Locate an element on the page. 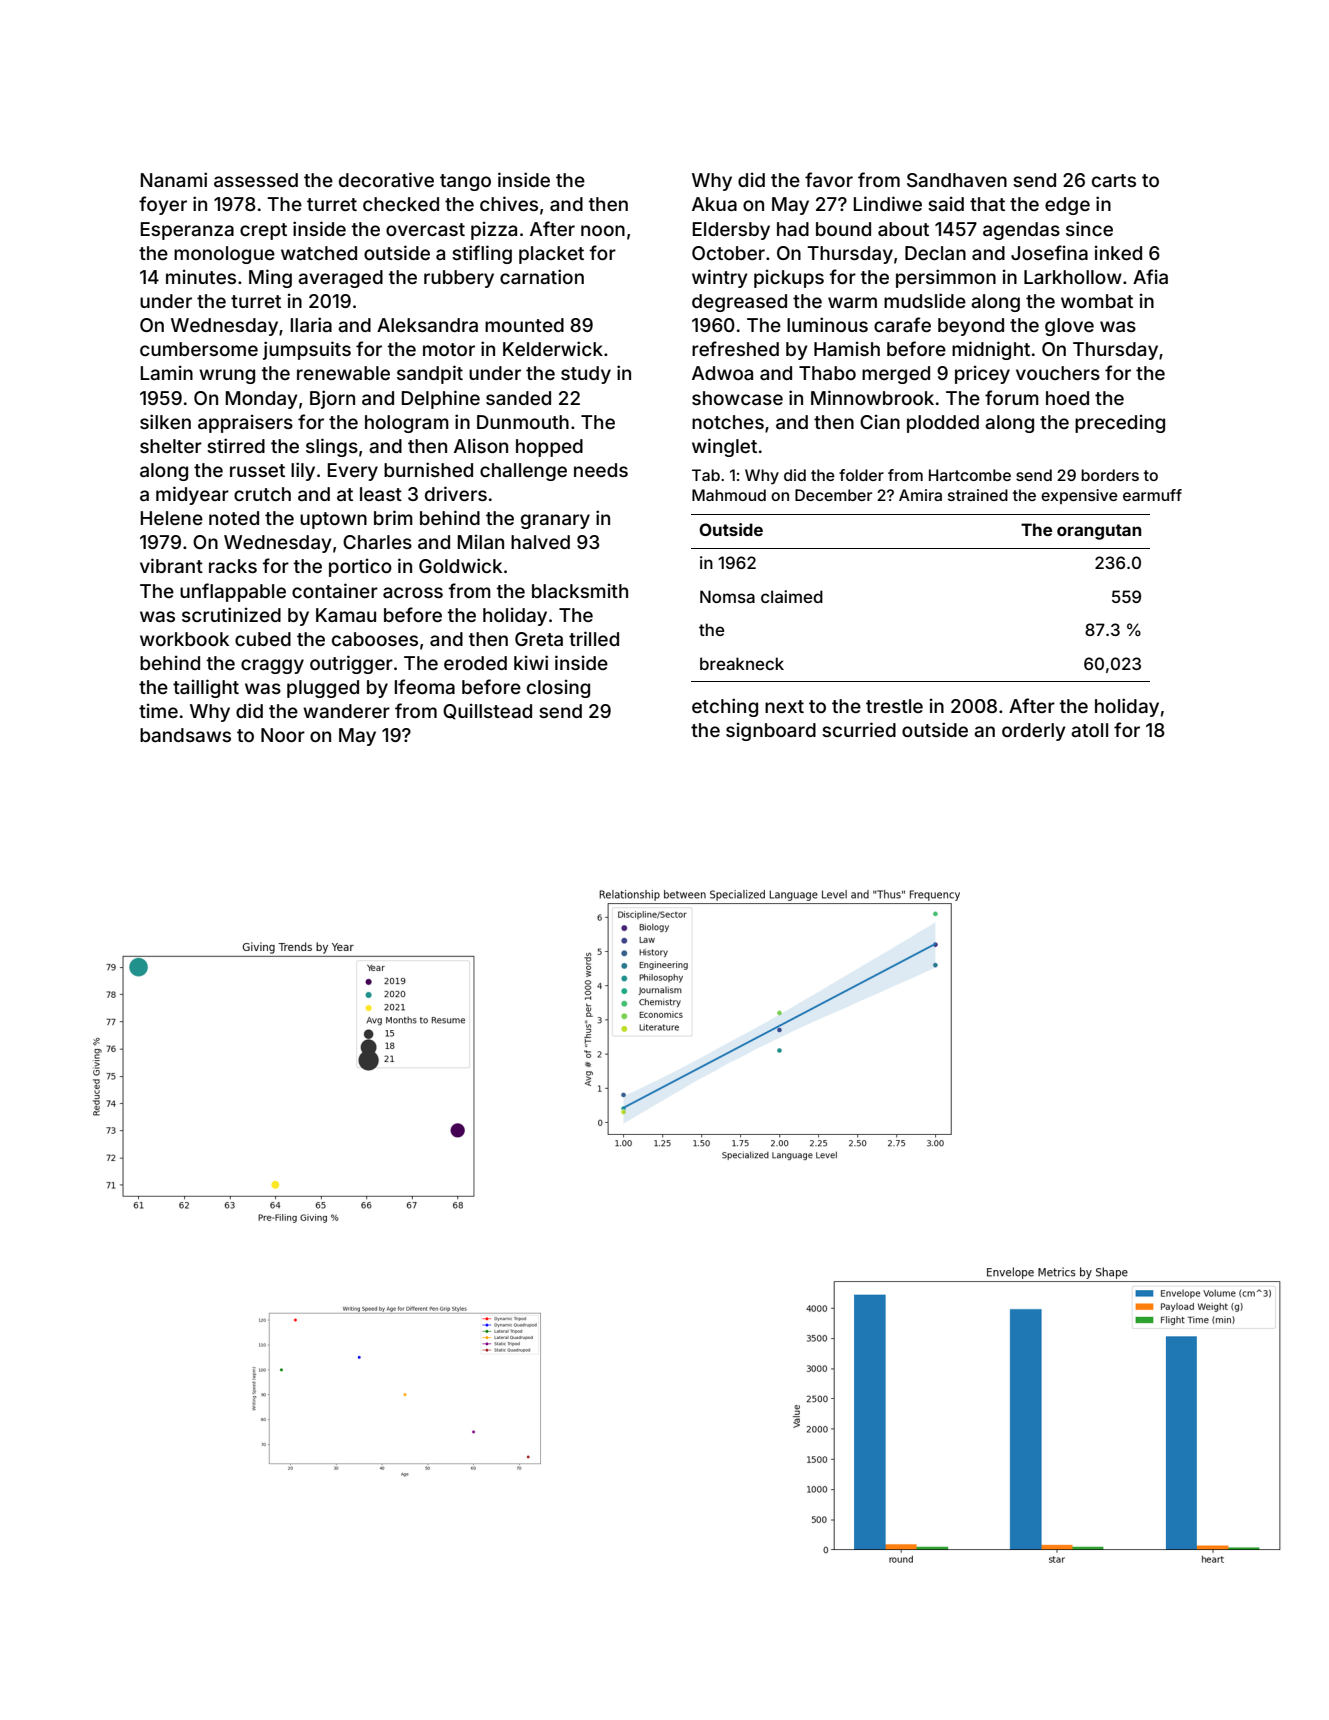 This document has width=1329, height=1720. since is located at coordinates (1089, 228).
